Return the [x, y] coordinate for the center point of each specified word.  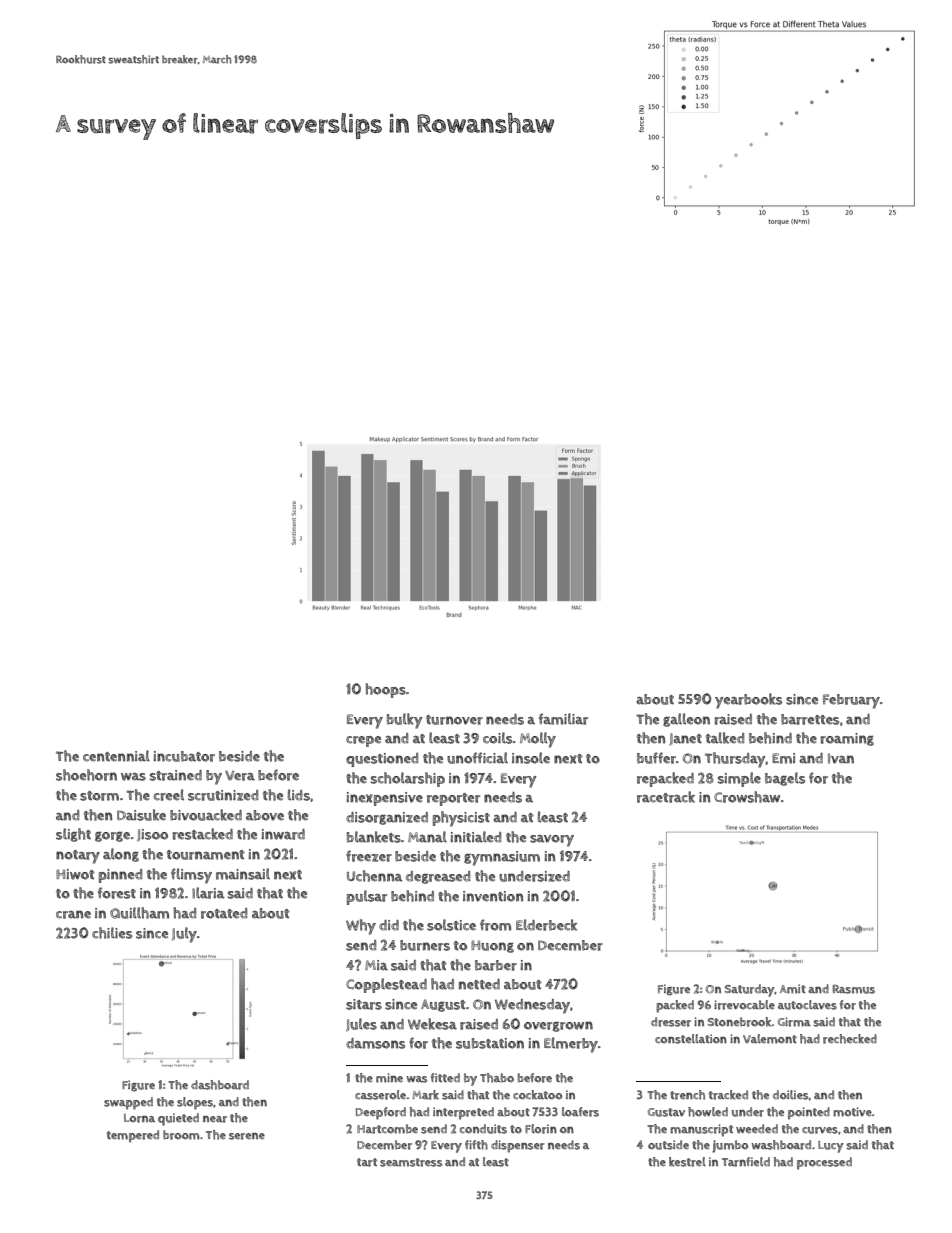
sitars [364, 1004]
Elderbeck [546, 925]
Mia [376, 965]
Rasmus [854, 989]
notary [78, 857]
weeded [757, 1129]
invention [493, 896]
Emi [783, 758]
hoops [385, 690]
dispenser [518, 1146]
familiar [563, 719]
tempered [133, 1136]
